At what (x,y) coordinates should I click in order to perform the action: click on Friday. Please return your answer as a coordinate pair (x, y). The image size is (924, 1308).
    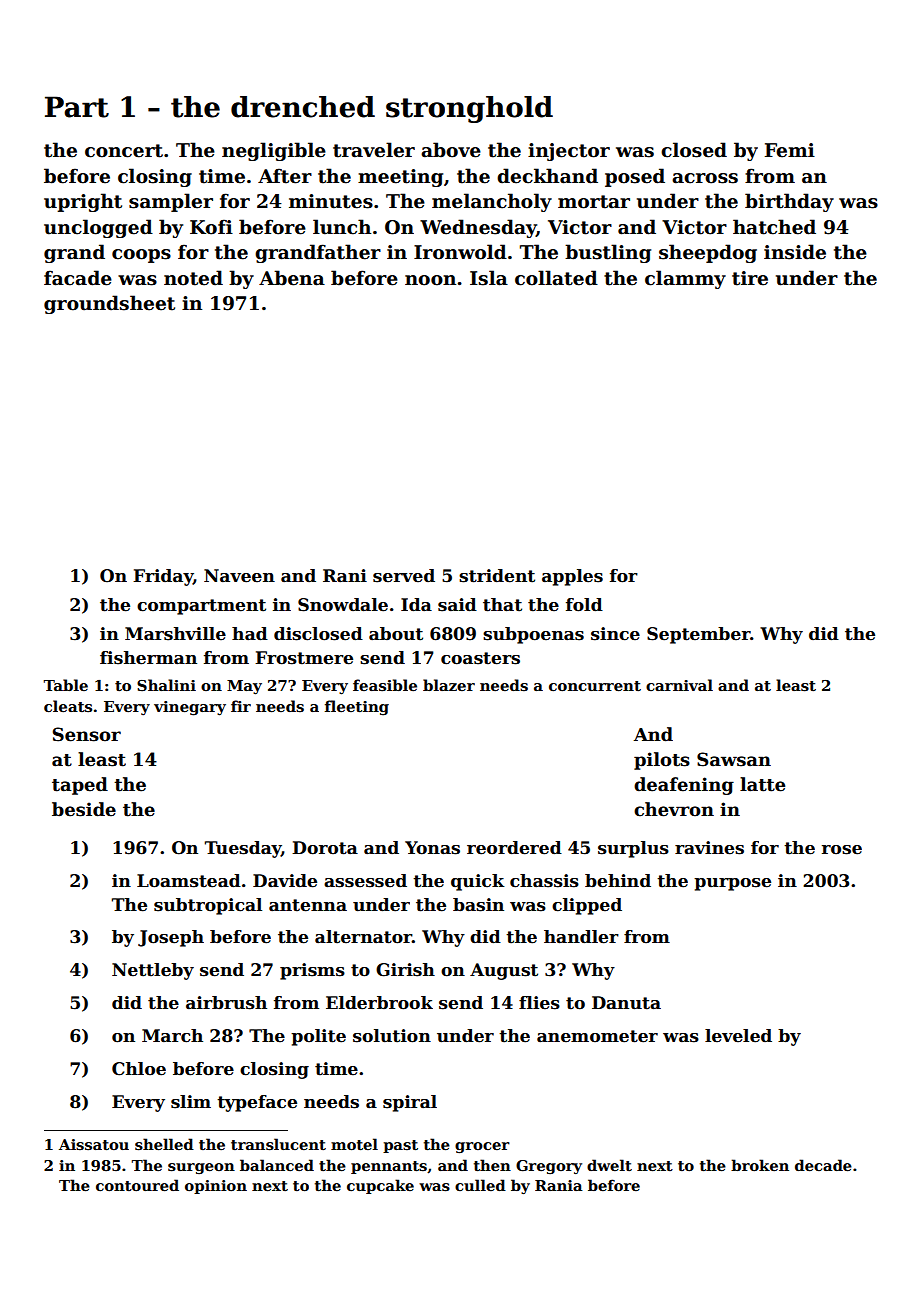
    Looking at the image, I should click on (163, 577).
